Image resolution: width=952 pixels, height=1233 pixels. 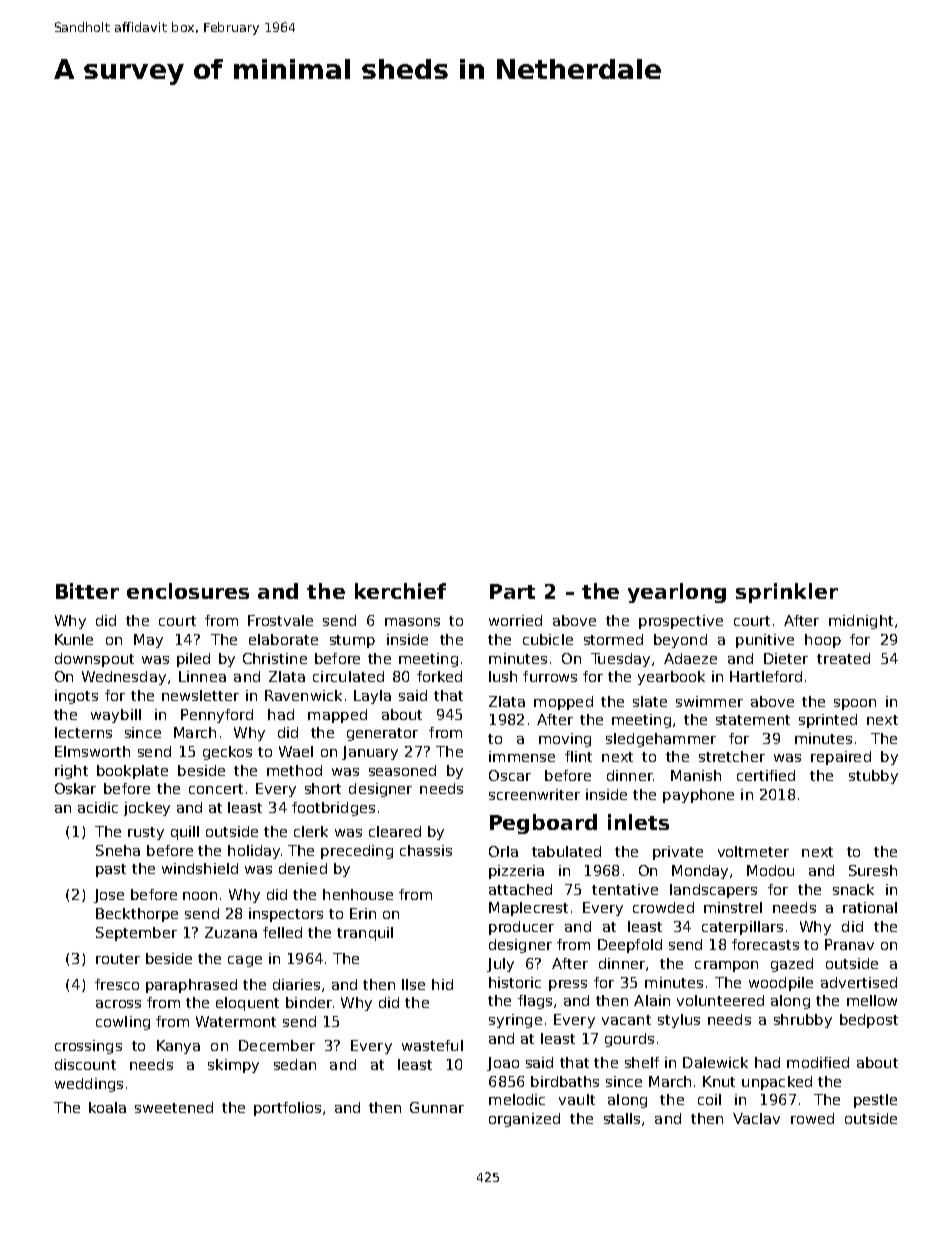 What do you see at coordinates (280, 620) in the document?
I see `Frostvale` at bounding box center [280, 620].
